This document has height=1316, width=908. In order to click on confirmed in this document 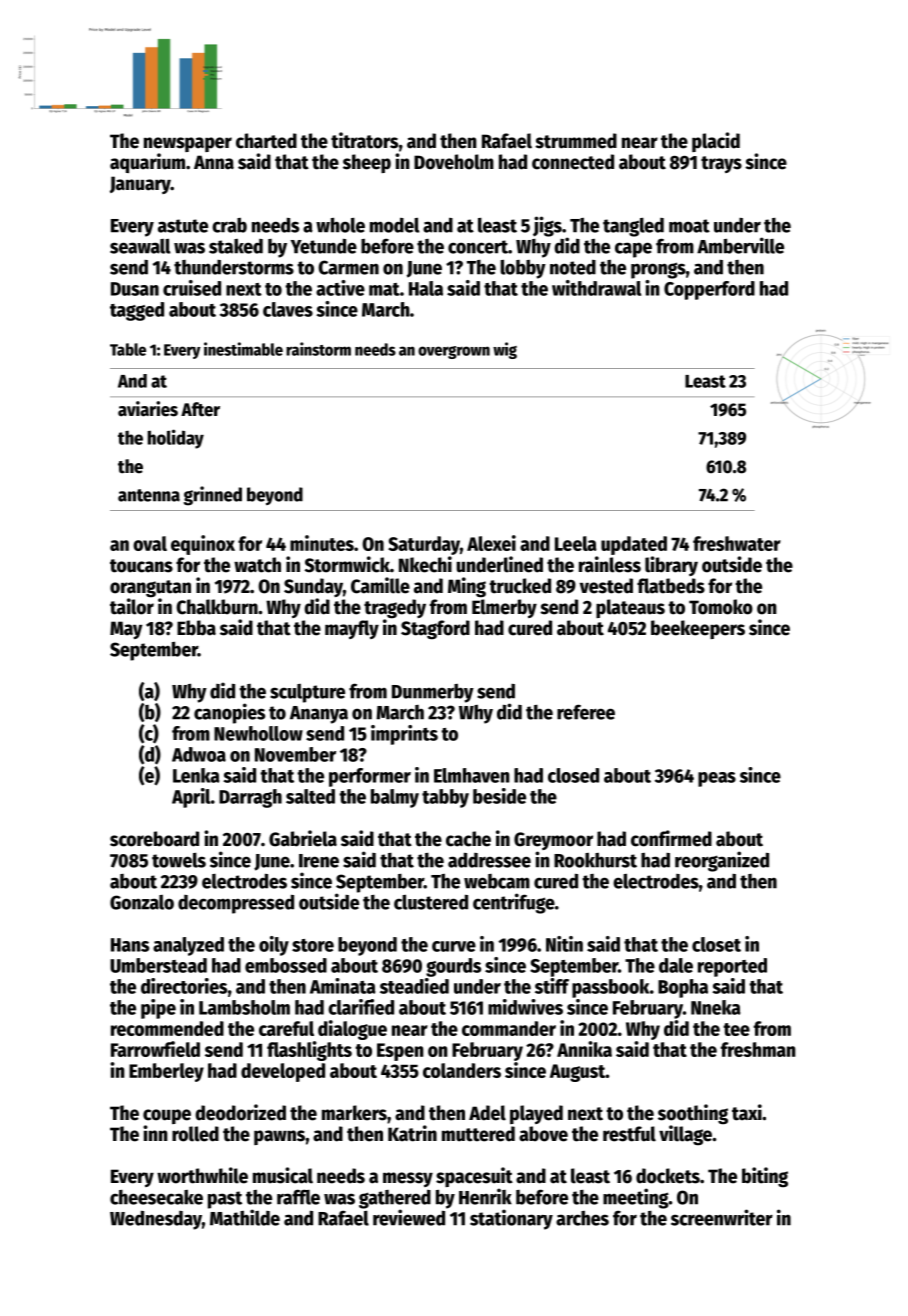, I will do `click(671, 838)`.
